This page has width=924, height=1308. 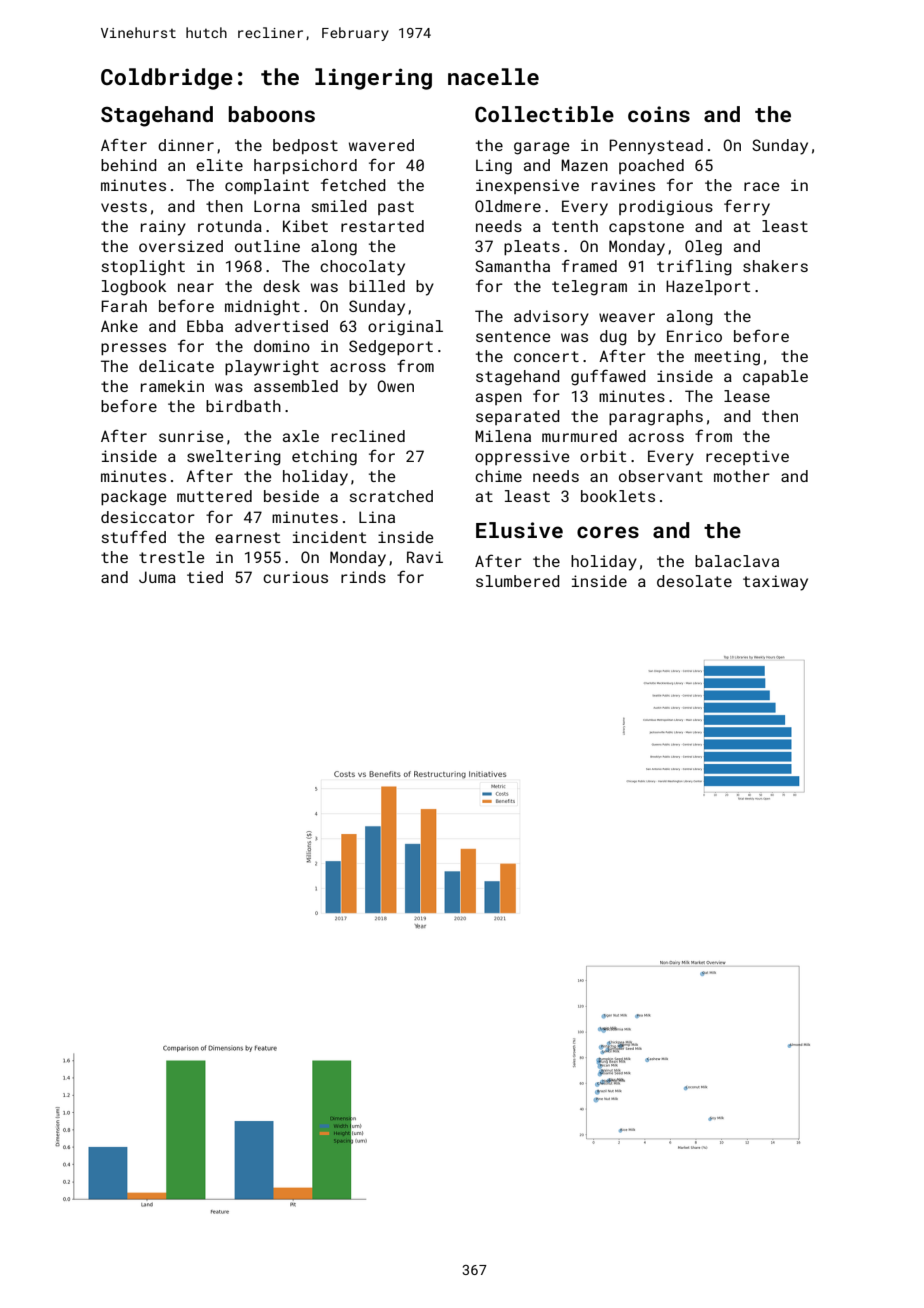 I want to click on stuffed, so click(x=134, y=536).
